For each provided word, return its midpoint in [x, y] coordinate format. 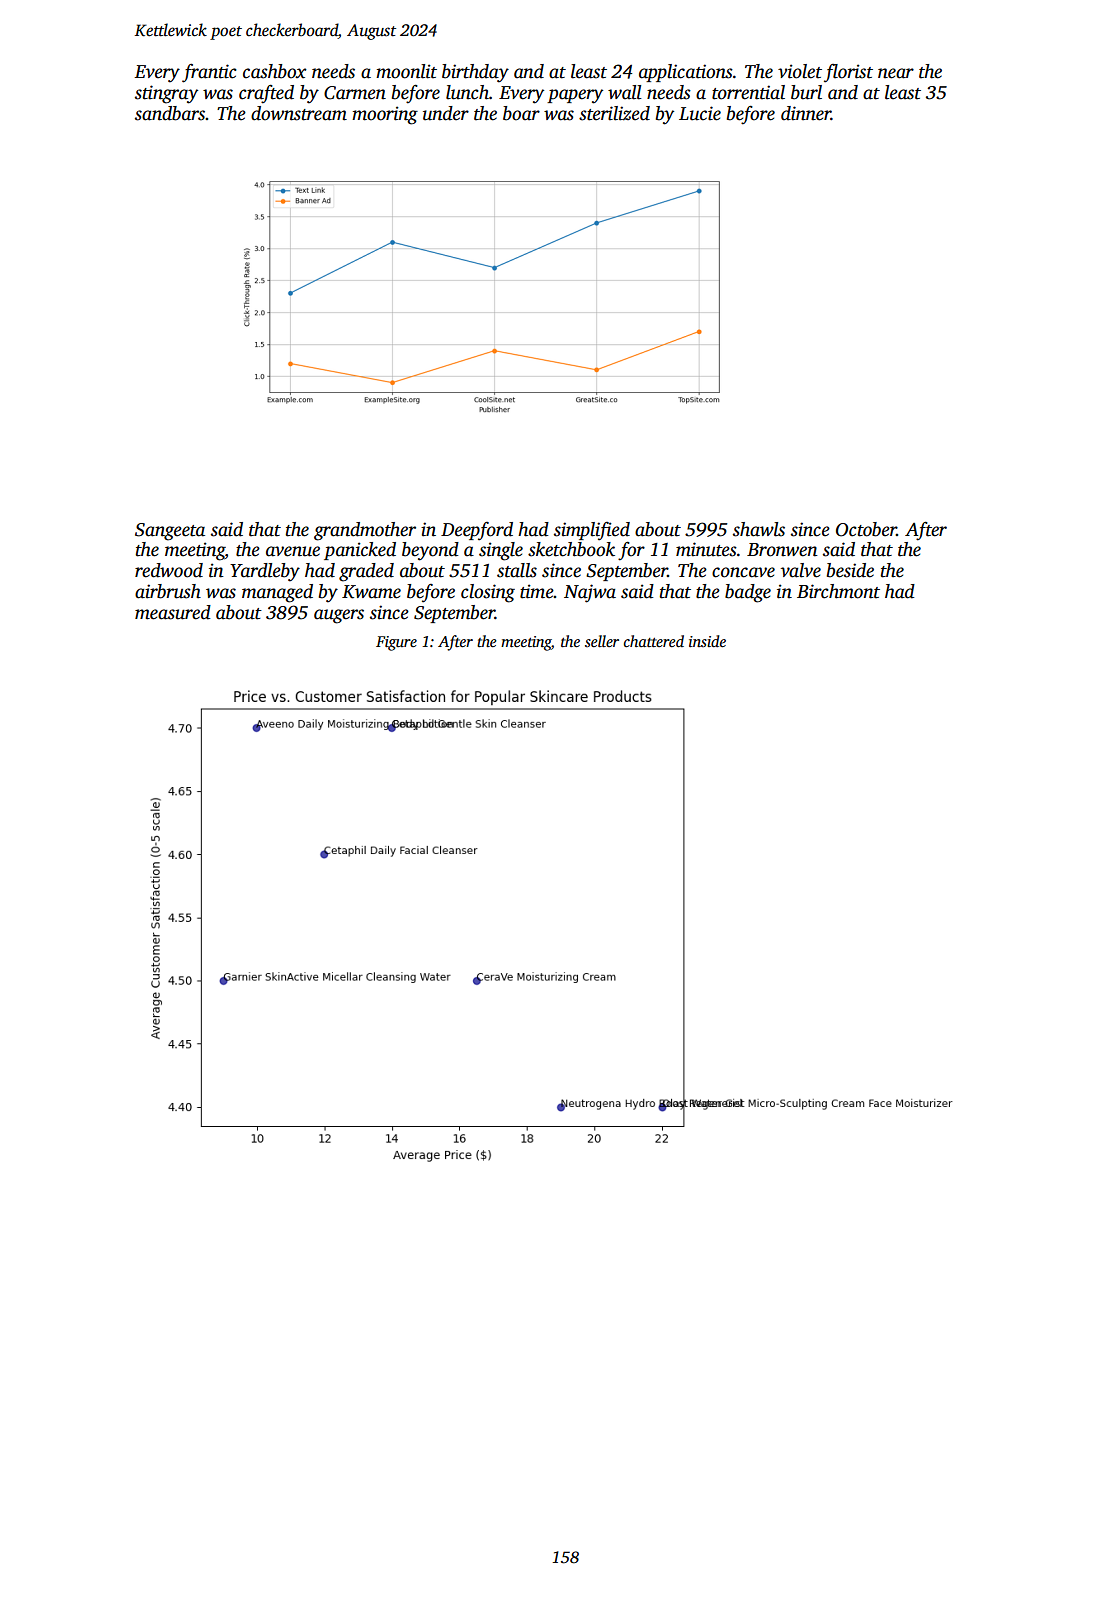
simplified [592, 531]
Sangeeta [170, 532]
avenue [293, 551]
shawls [759, 529]
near [896, 73]
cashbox [275, 71]
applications [686, 73]
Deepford [477, 531]
